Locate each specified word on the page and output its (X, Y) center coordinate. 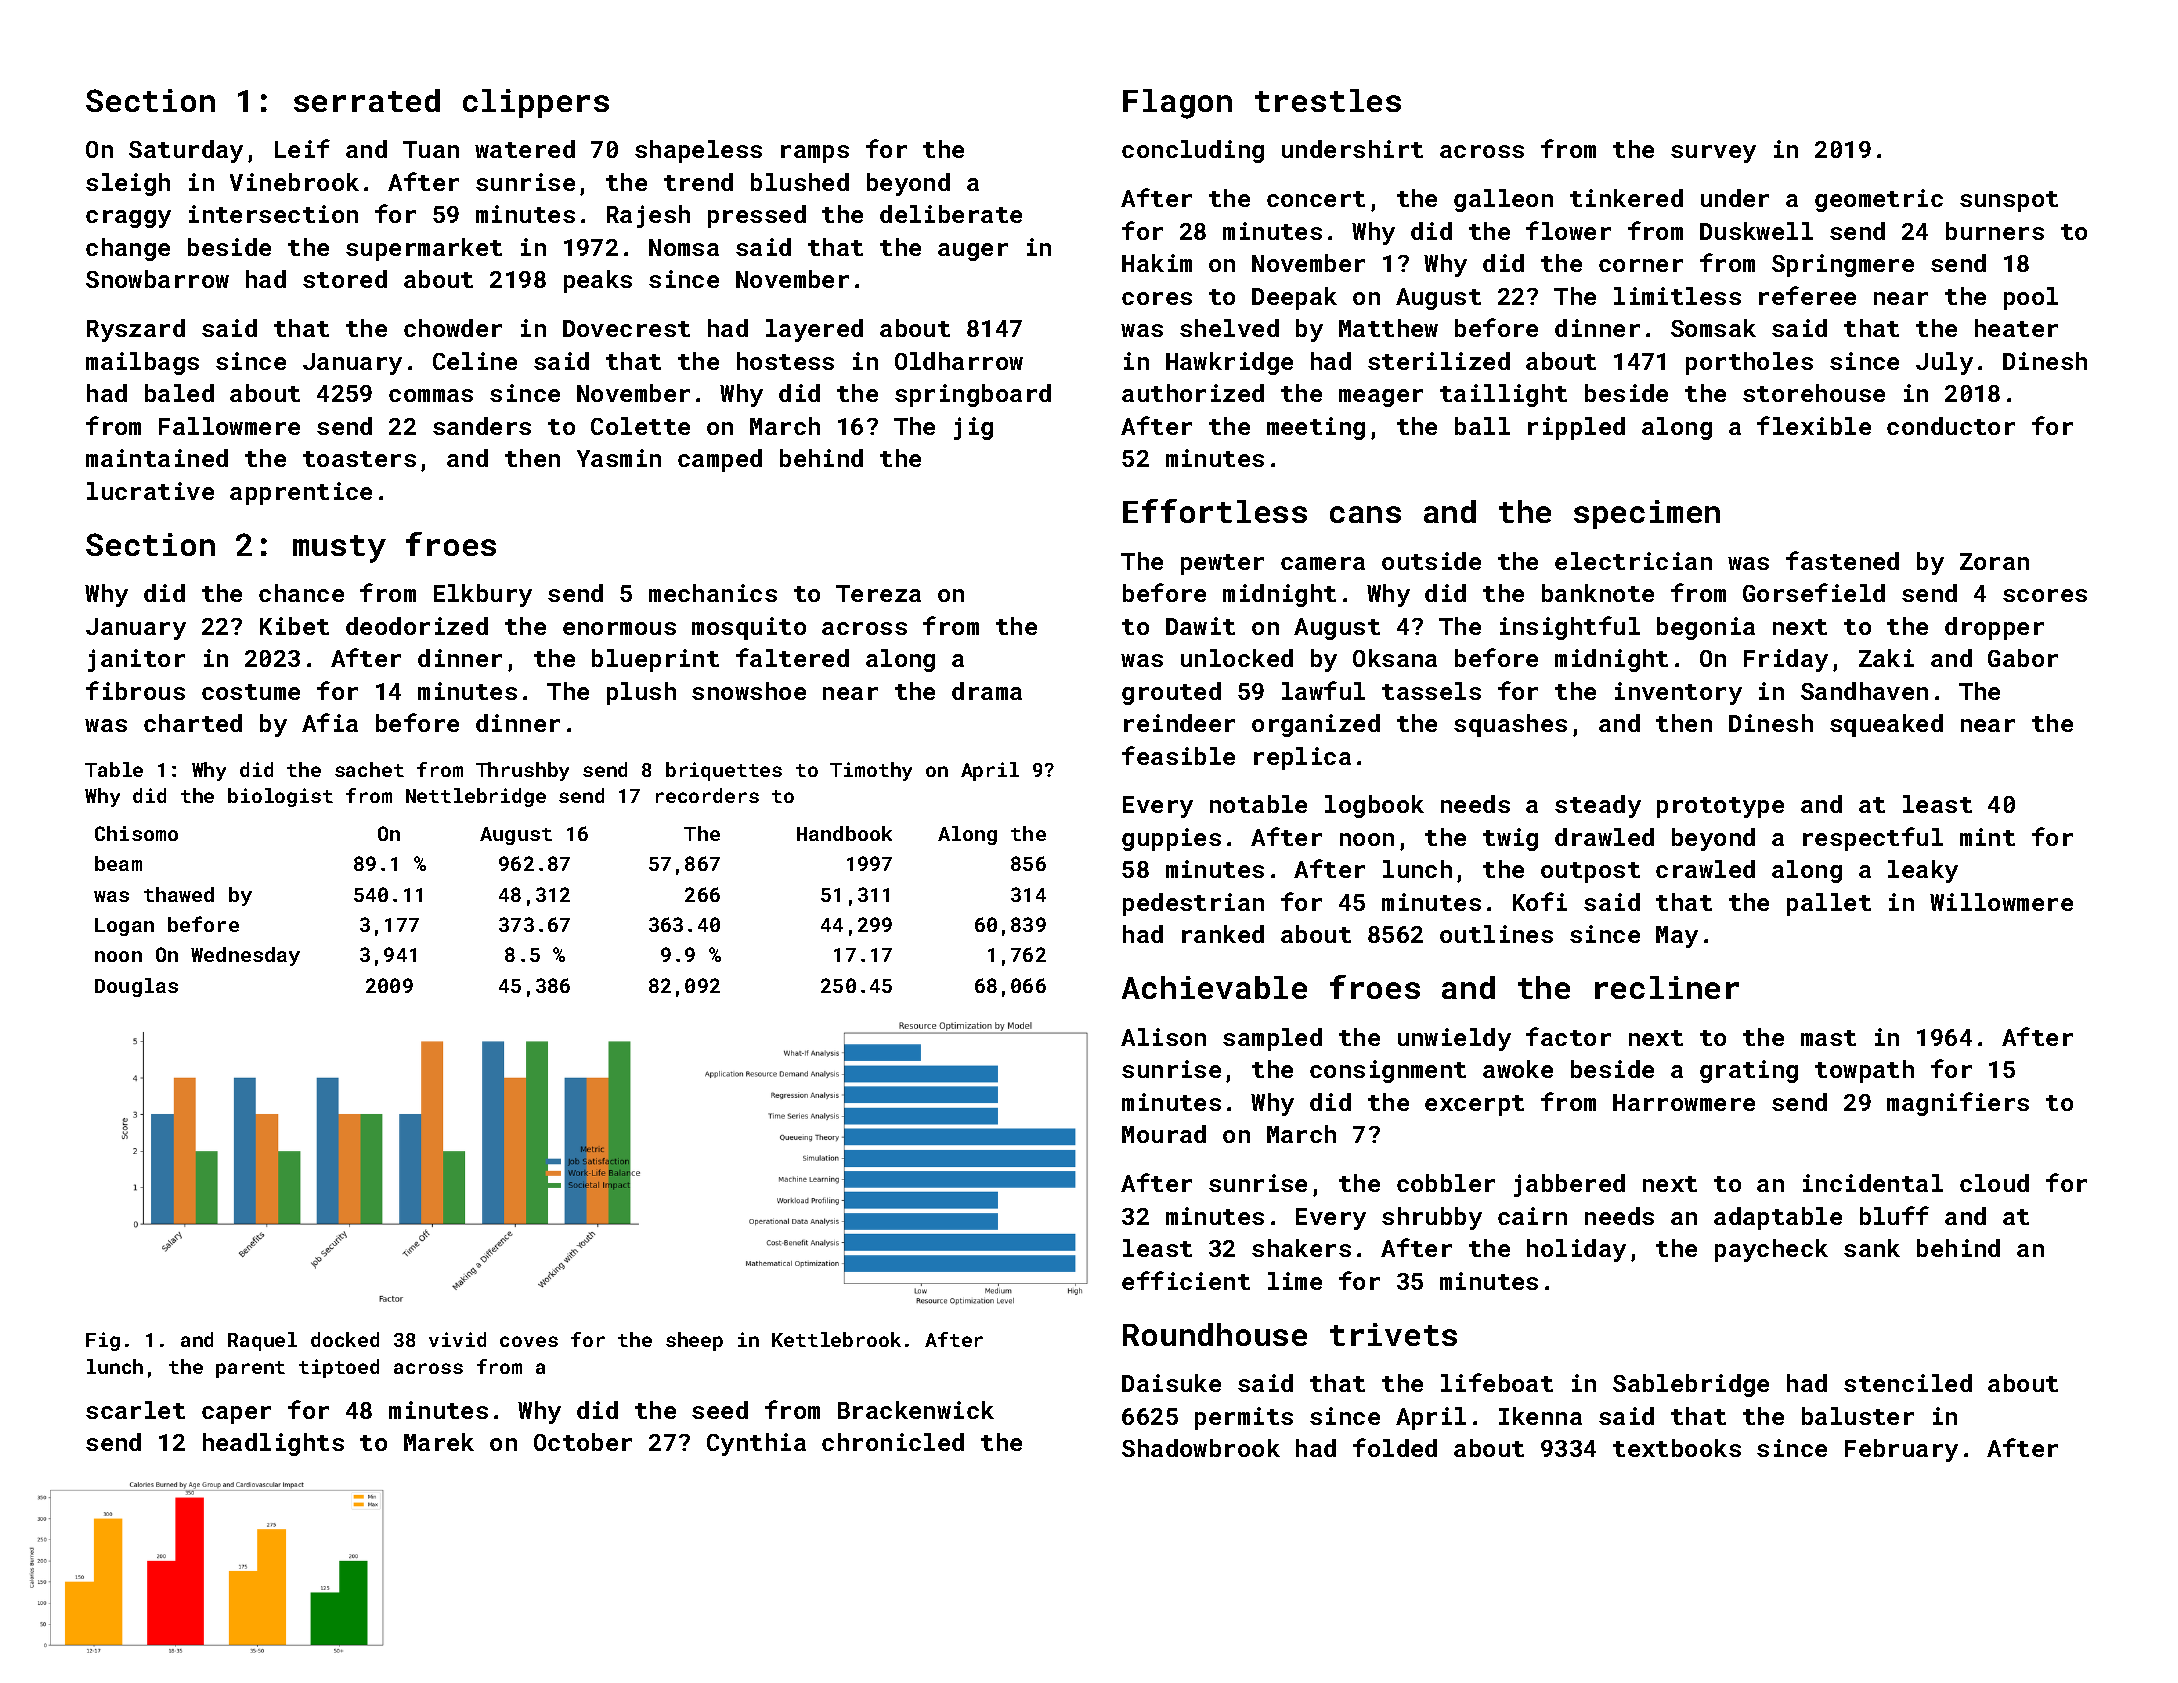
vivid (457, 1339)
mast (1828, 1038)
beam (118, 863)
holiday (1576, 1250)
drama (987, 691)
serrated (367, 100)
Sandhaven (1864, 691)
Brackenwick (916, 1410)
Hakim (1157, 263)
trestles (1328, 100)
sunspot (2009, 201)
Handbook (844, 833)
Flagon (1177, 104)
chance (301, 593)
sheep (694, 1341)
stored (345, 279)
